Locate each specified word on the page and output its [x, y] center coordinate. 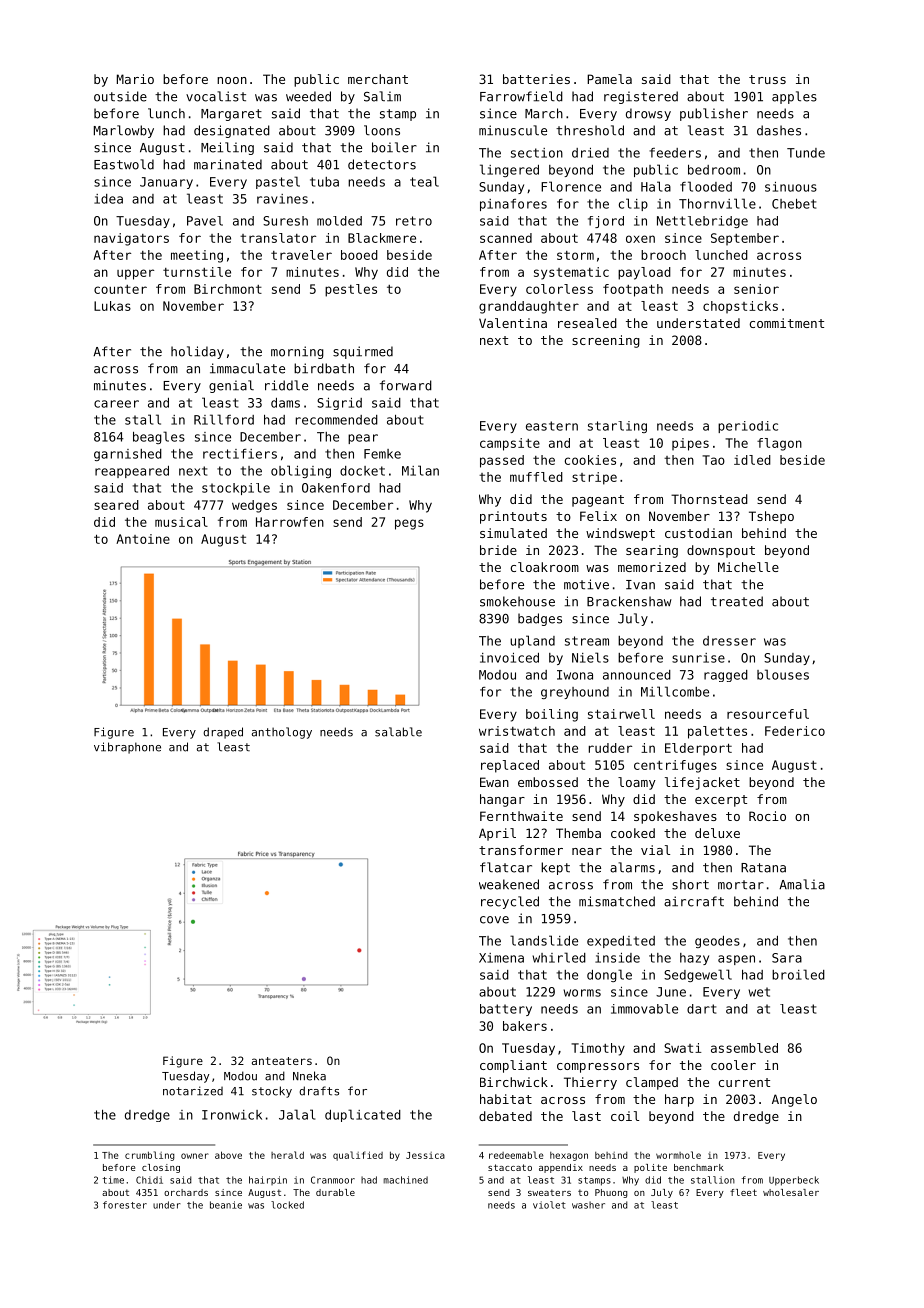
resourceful [768, 714]
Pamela [609, 79]
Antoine [143, 539]
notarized [193, 1091]
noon [232, 80]
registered [641, 97]
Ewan [494, 782]
